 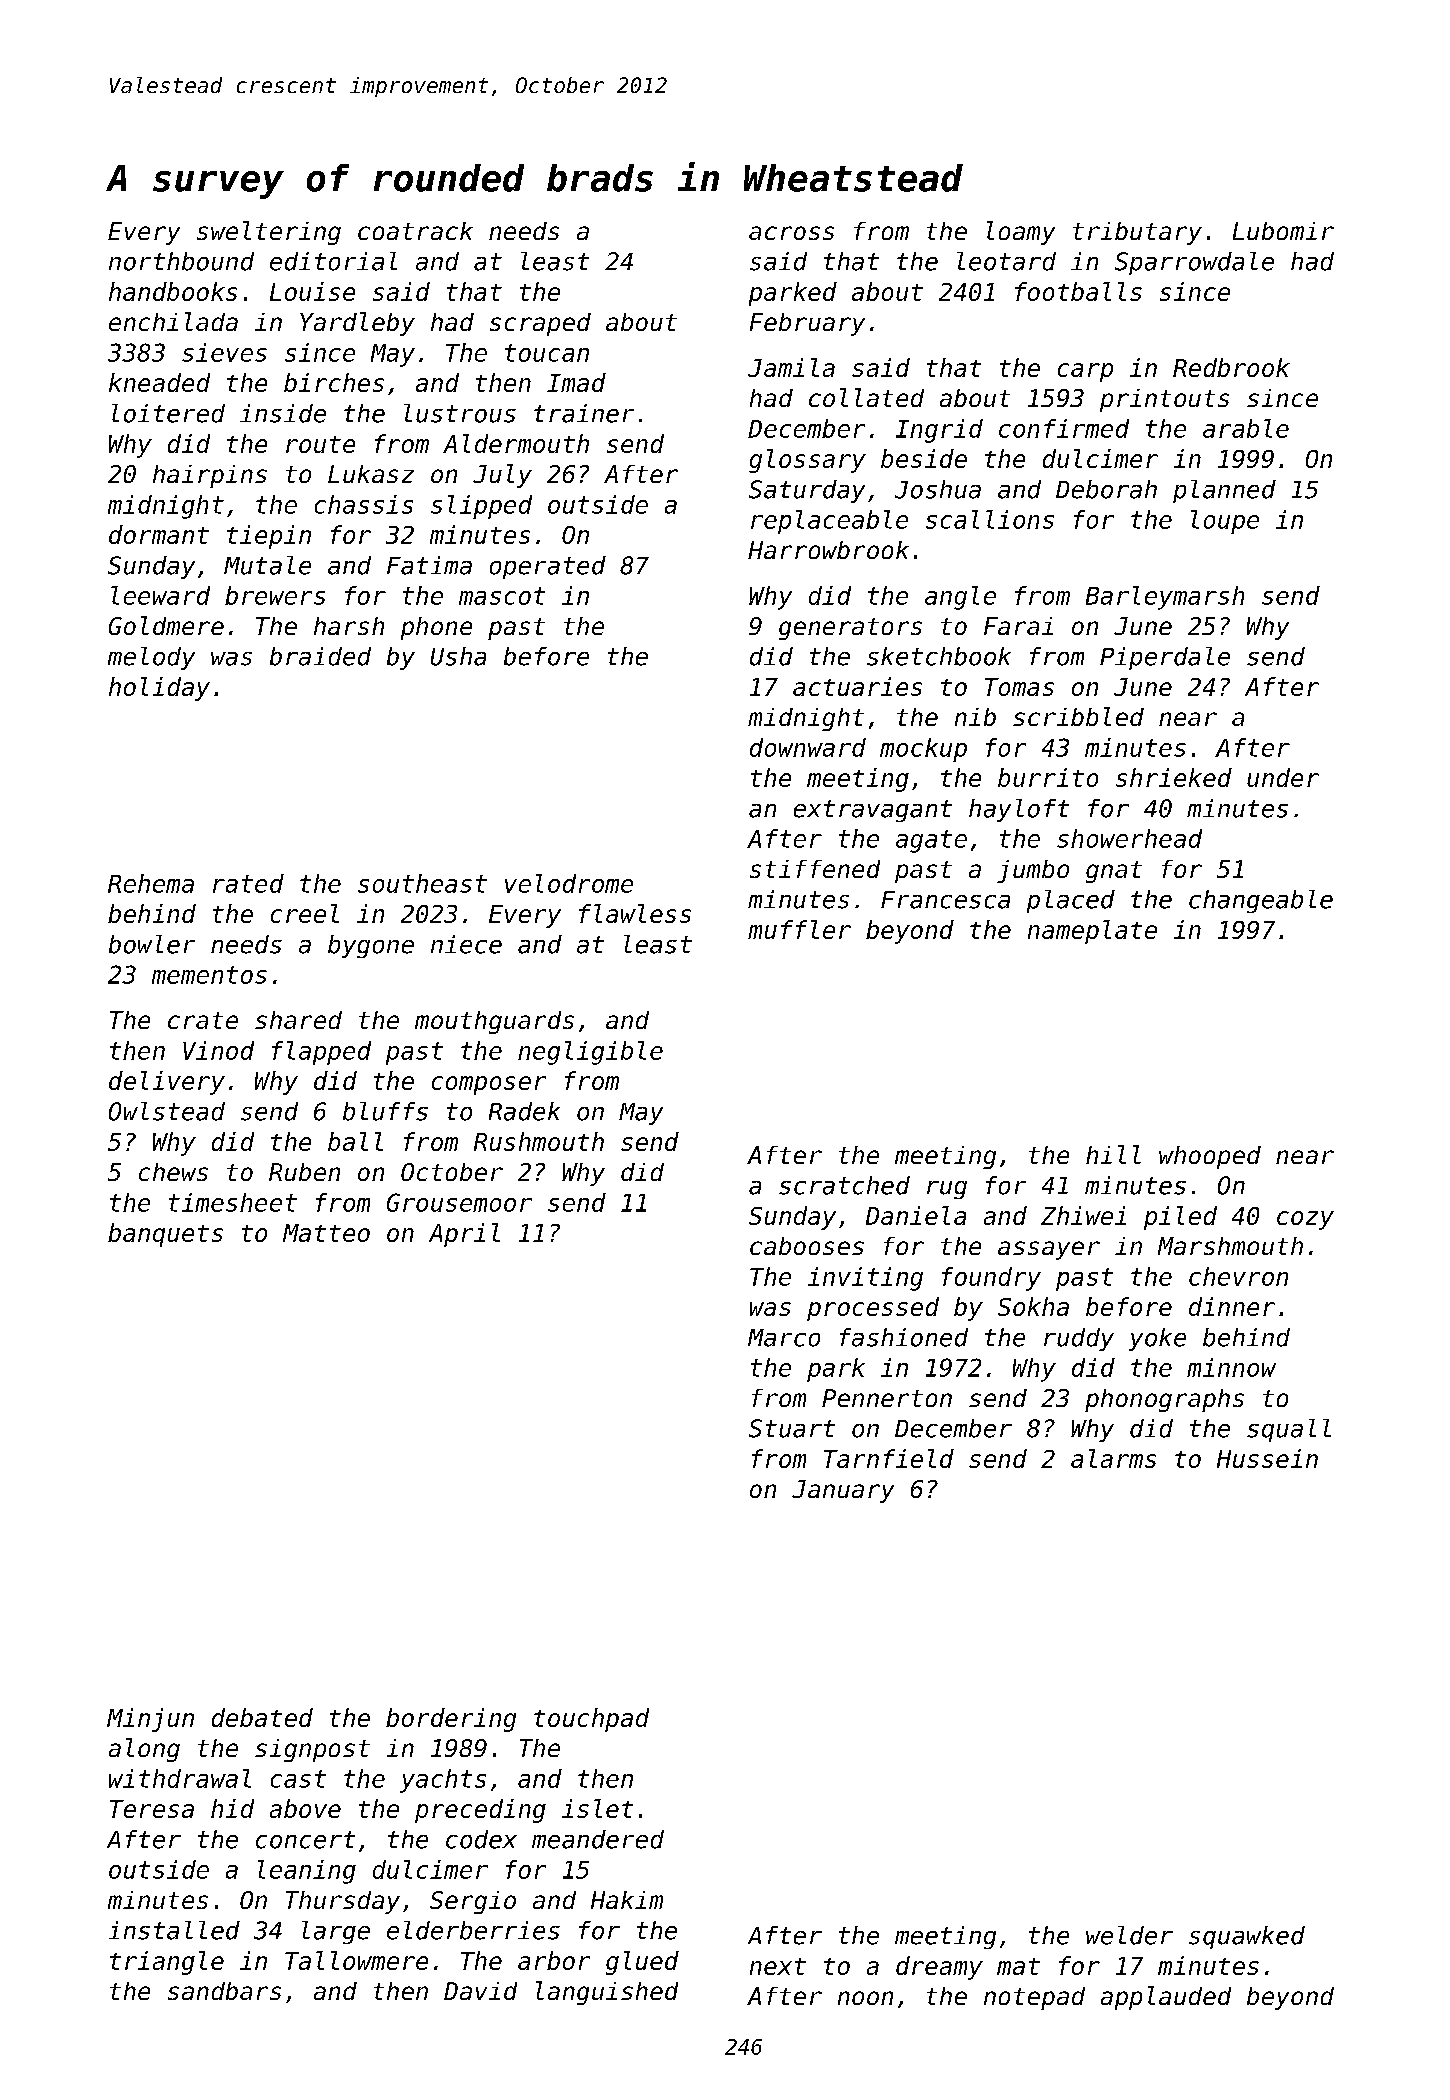 I want to click on touchpad, so click(x=591, y=1720).
